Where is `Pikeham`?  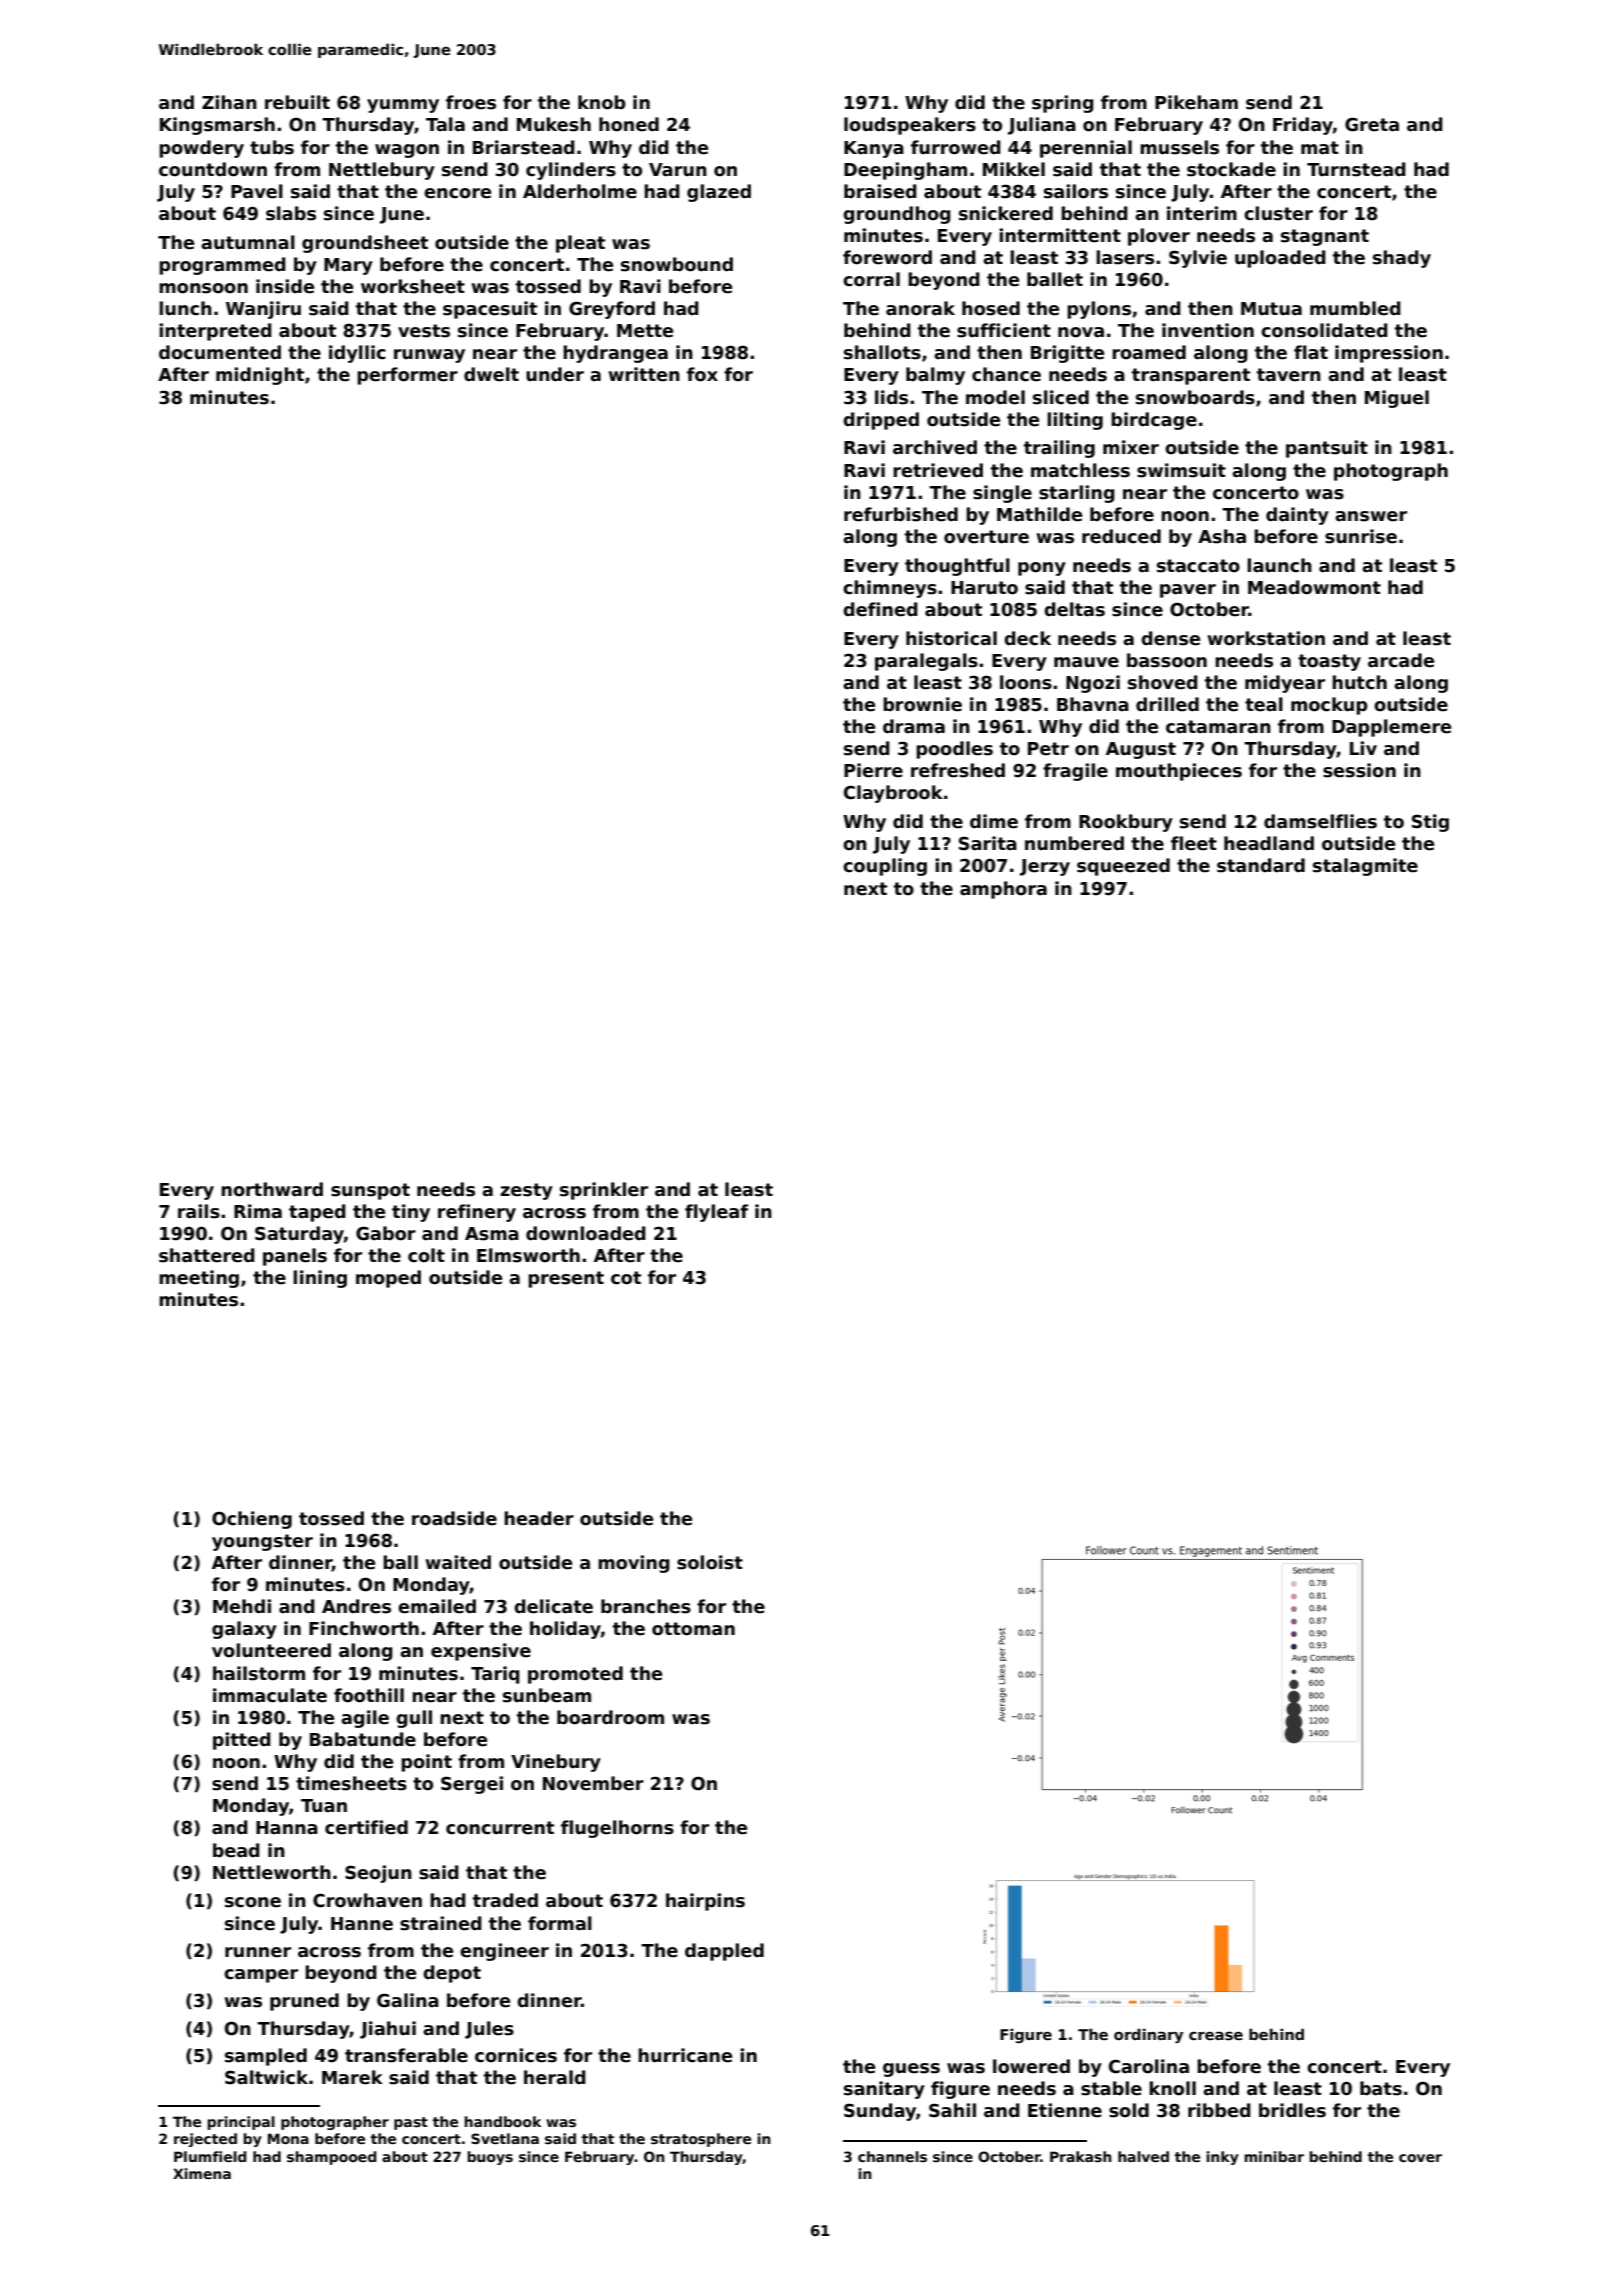
Pikeham is located at coordinates (1196, 102).
